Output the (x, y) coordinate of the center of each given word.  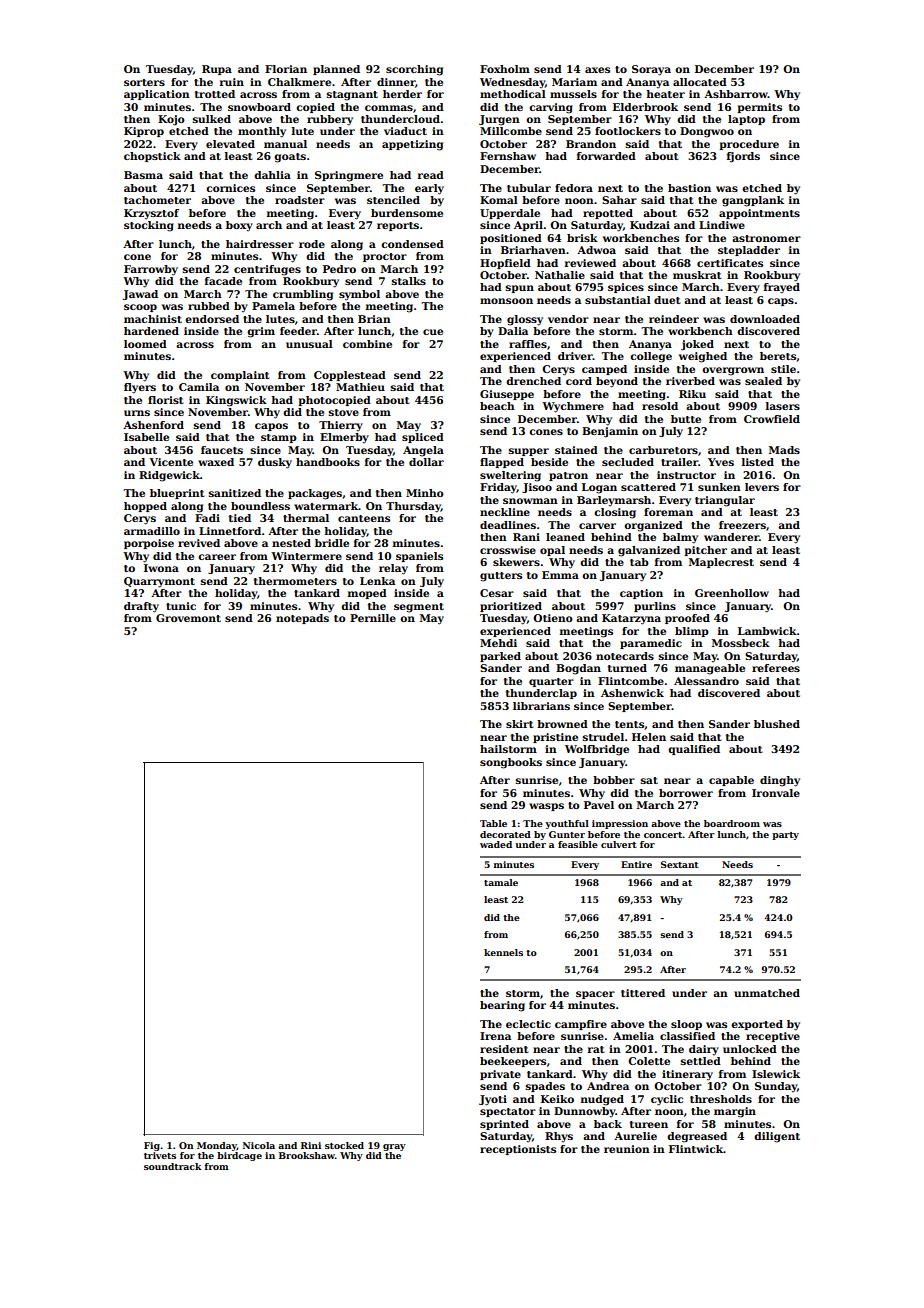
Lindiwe (722, 225)
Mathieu (360, 387)
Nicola (259, 1145)
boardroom (732, 823)
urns (137, 413)
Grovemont (188, 618)
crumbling (303, 295)
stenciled (393, 200)
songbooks (511, 763)
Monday (217, 1146)
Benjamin (610, 432)
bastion (689, 188)
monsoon (506, 301)
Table (493, 823)
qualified (694, 750)
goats (290, 158)
